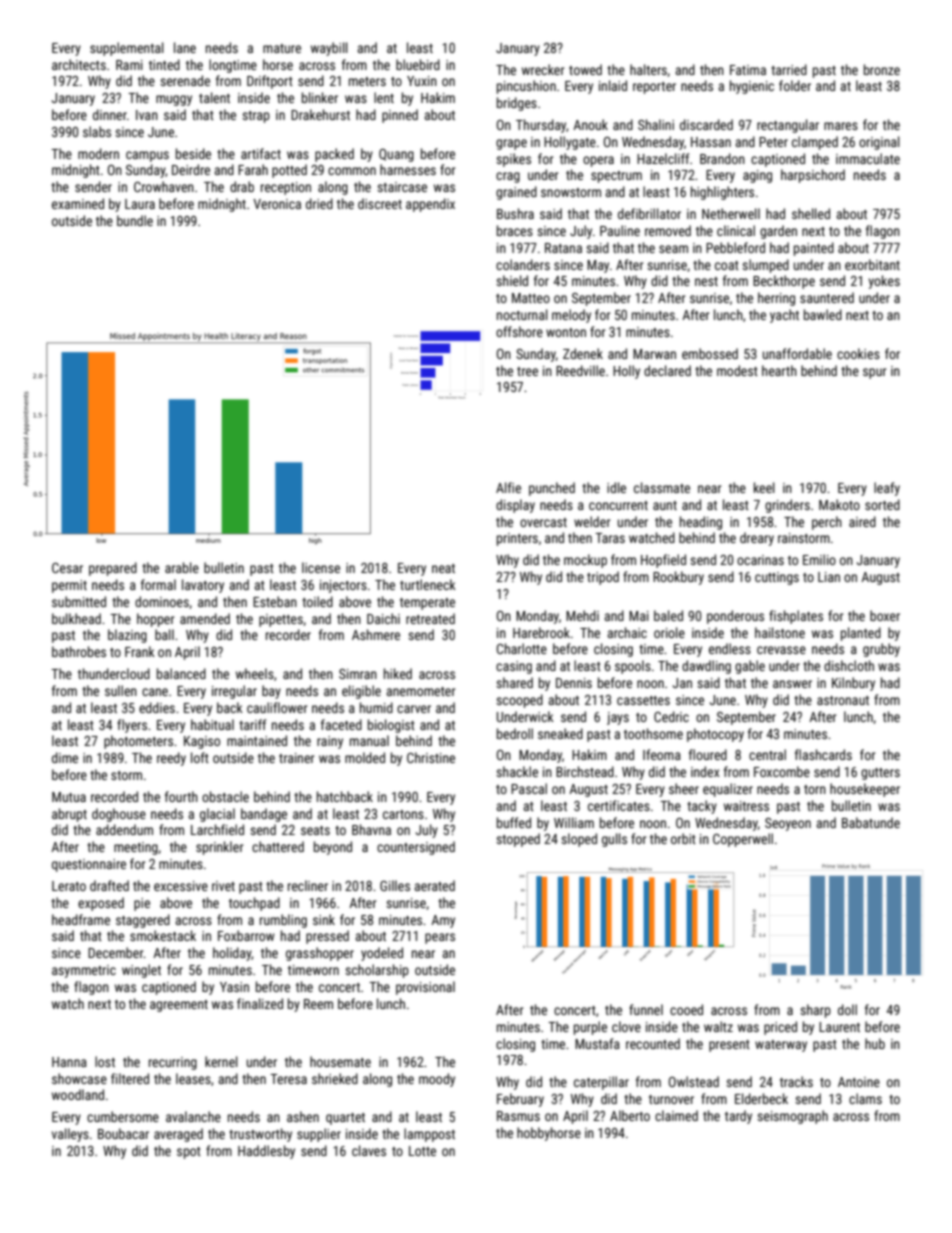 The height and width of the screenshot is (1233, 952). I want to click on reedy, so click(171, 759).
